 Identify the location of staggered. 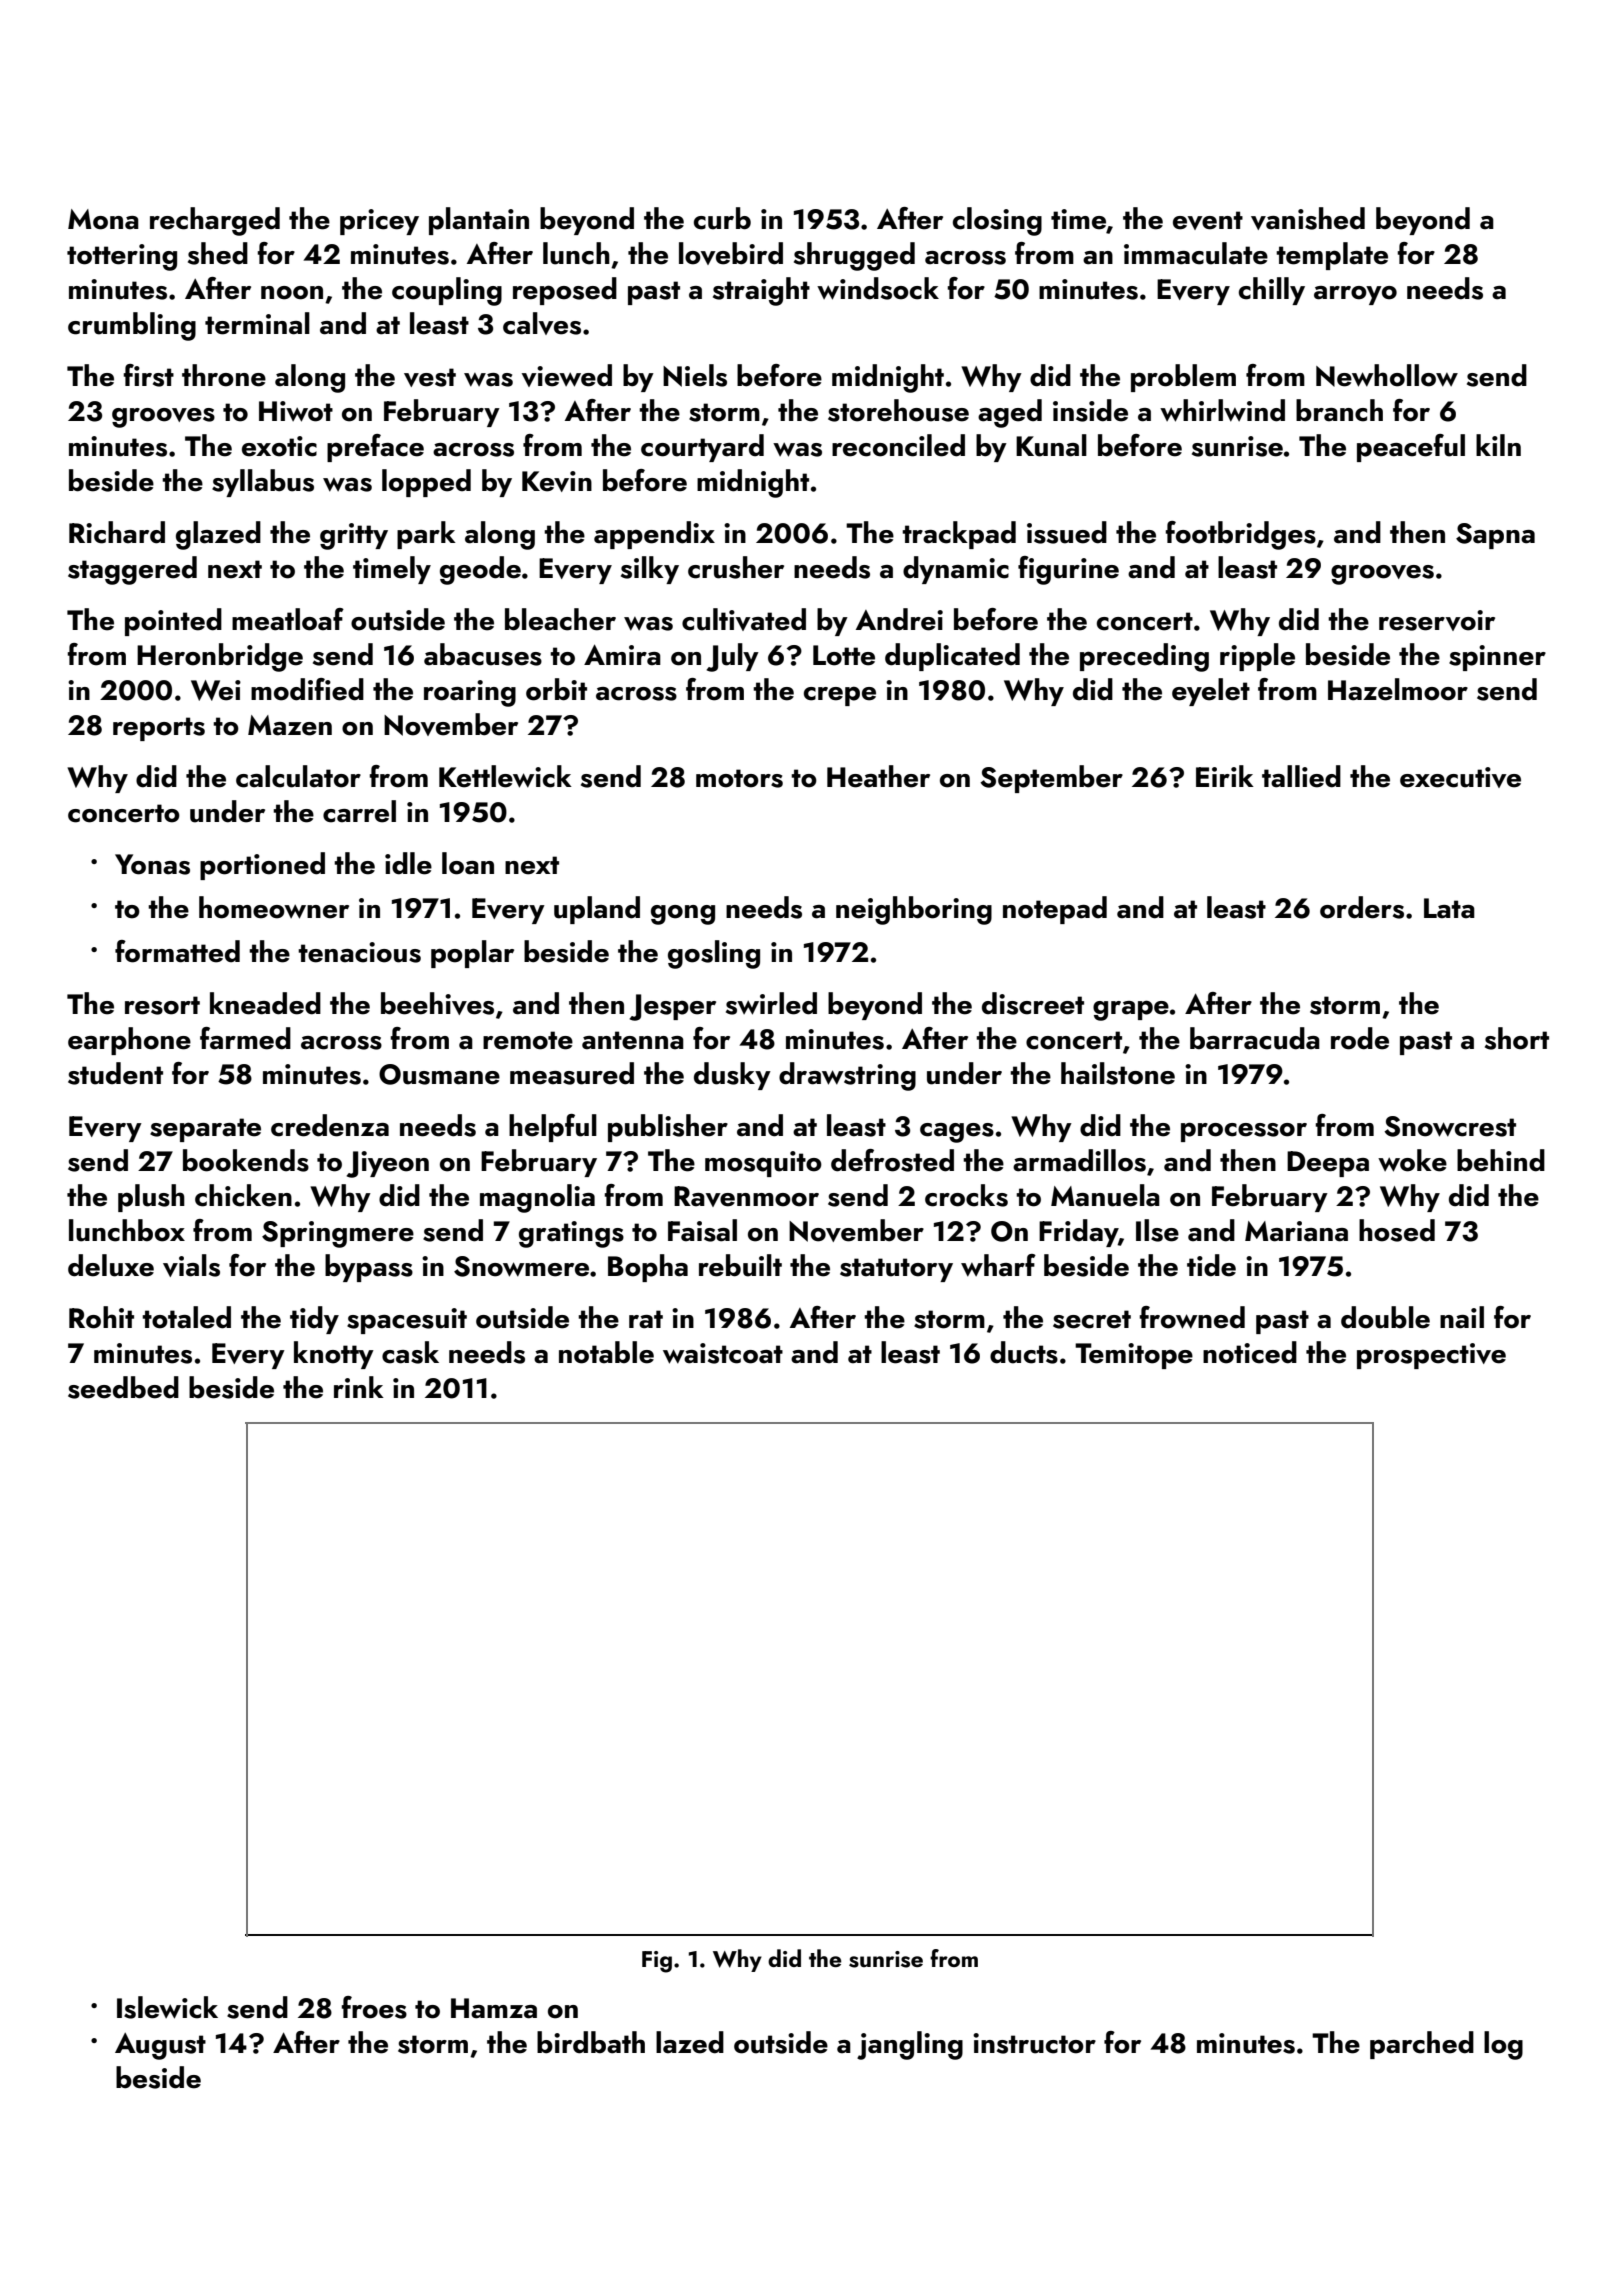
(132, 570).
